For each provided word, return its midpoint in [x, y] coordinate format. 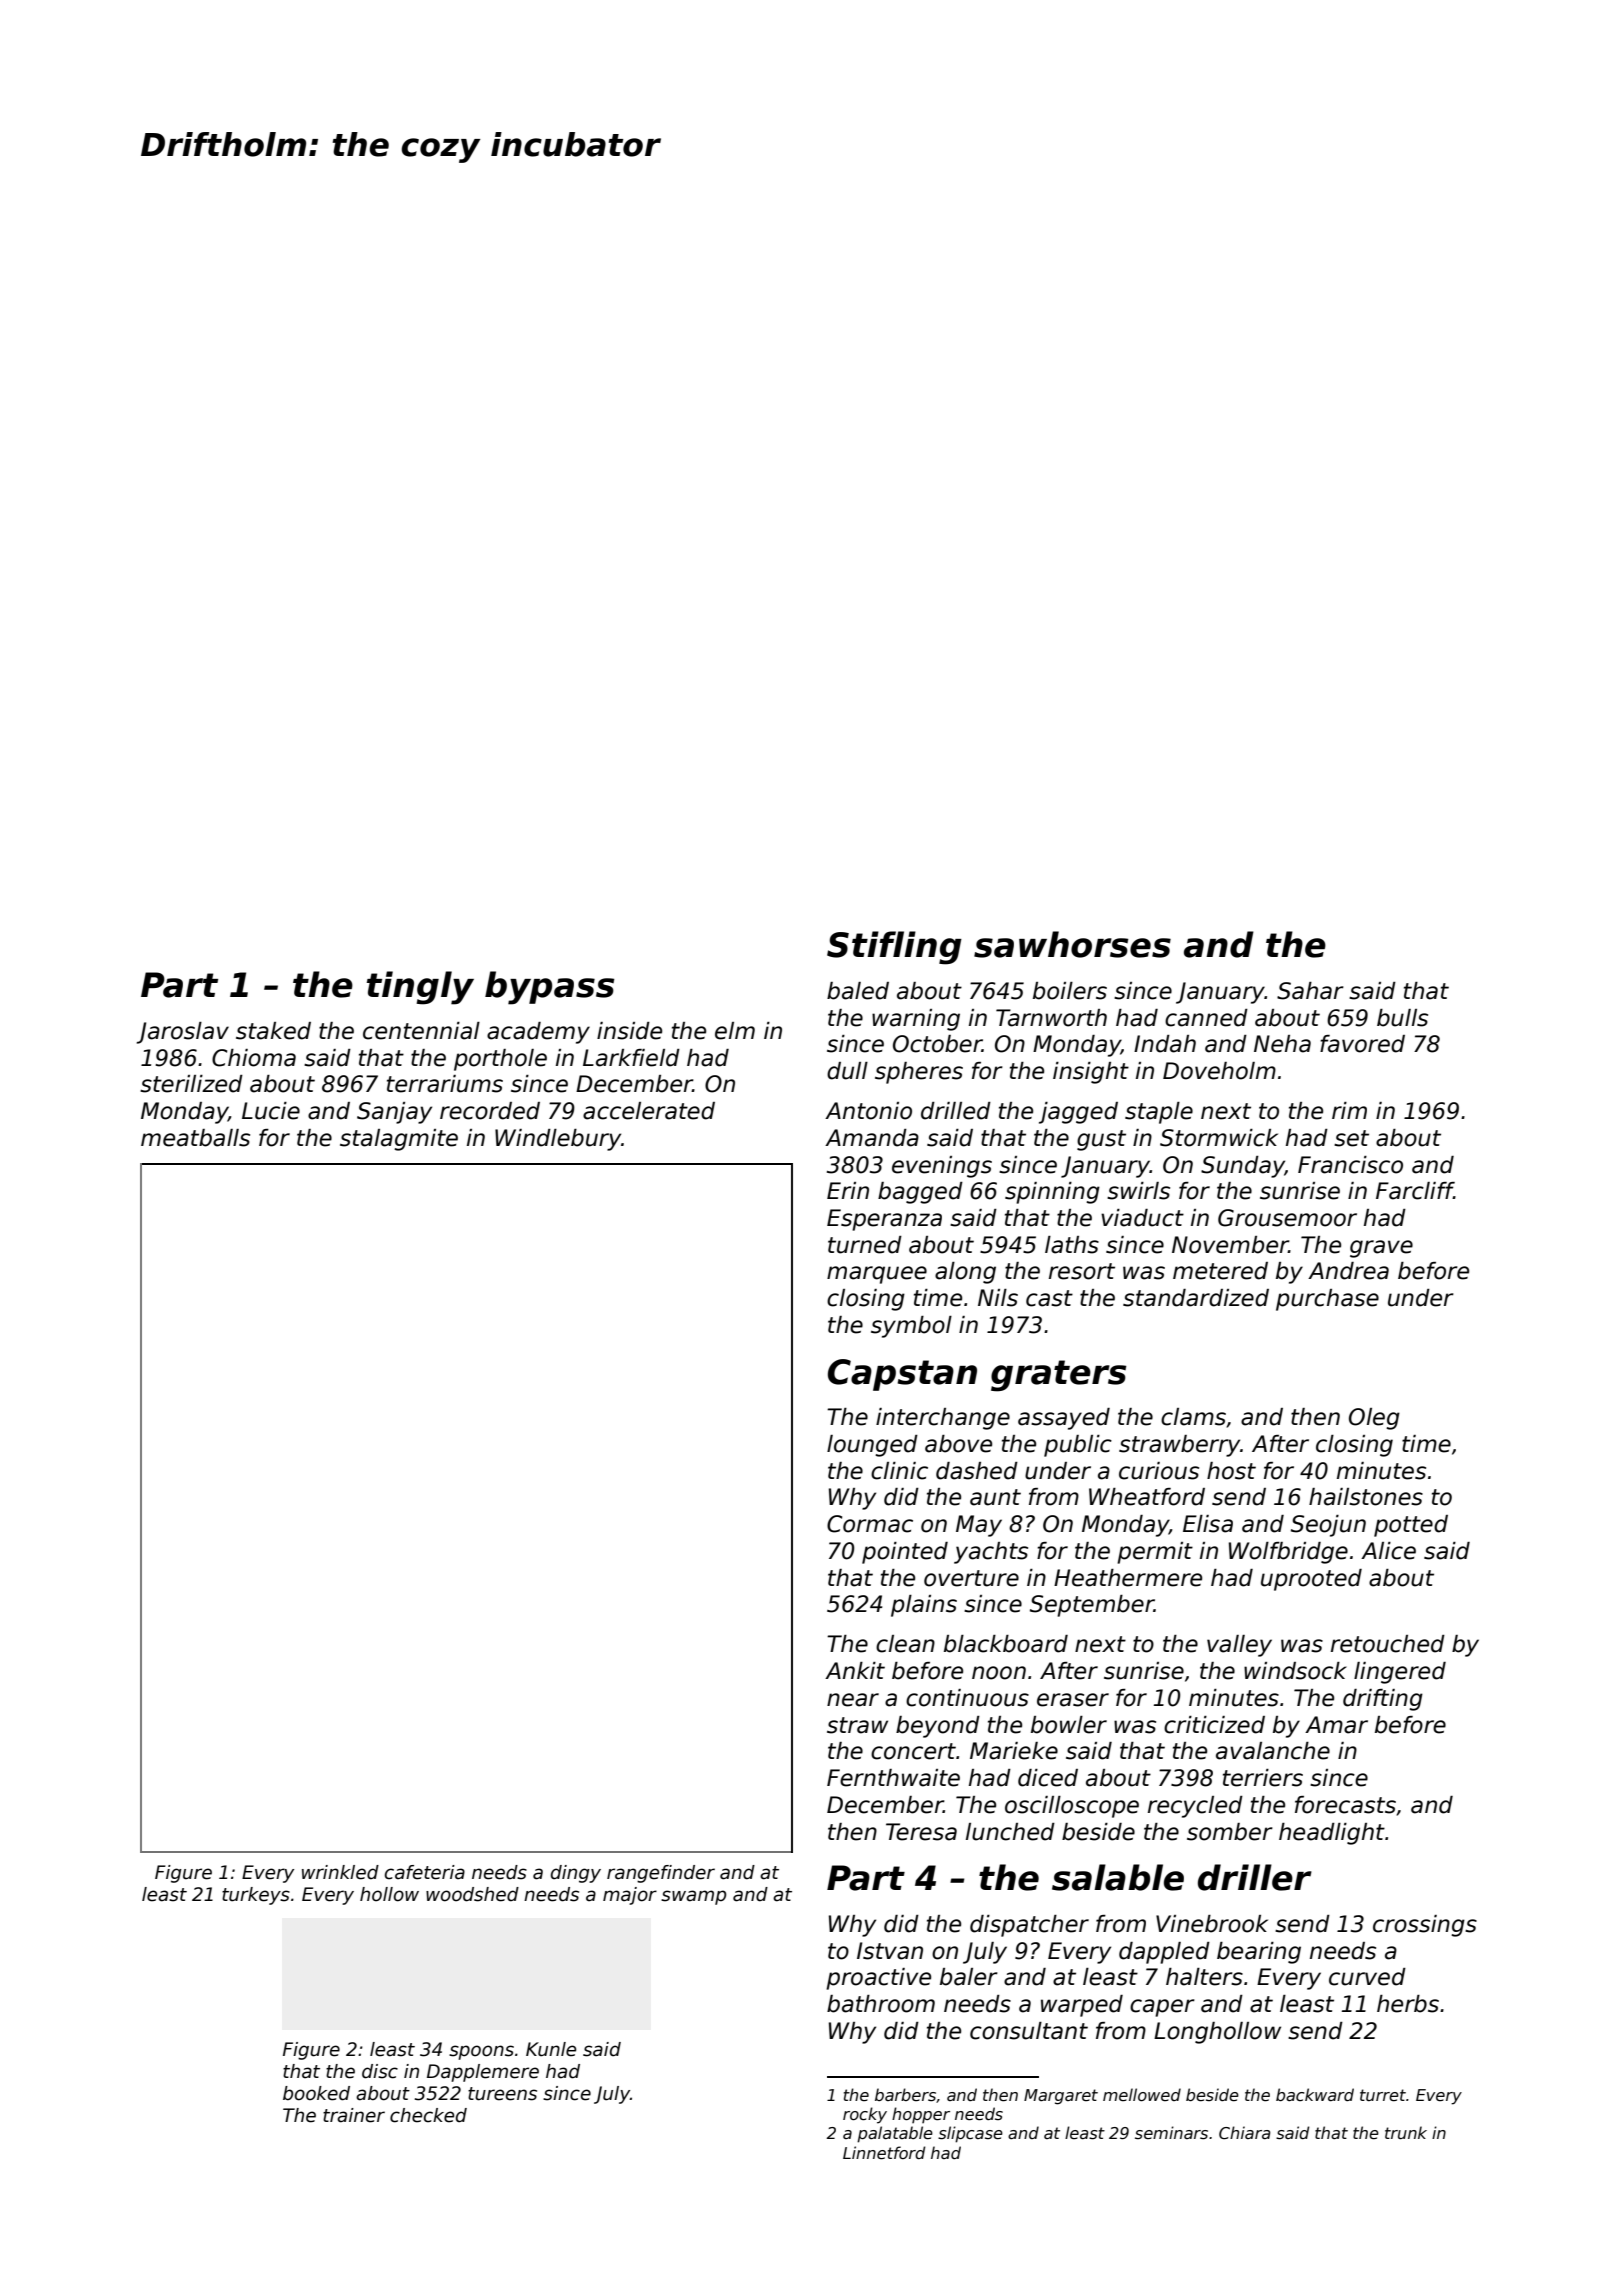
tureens [502, 2094]
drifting [1383, 1700]
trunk [1406, 2132]
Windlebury [558, 1140]
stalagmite [399, 1140]
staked [273, 1031]
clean [905, 1644]
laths [1072, 1245]
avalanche [1273, 1751]
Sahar [1310, 991]
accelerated [649, 1111]
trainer [354, 2115]
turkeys [256, 1896]
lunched [1010, 1832]
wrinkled [340, 1872]
